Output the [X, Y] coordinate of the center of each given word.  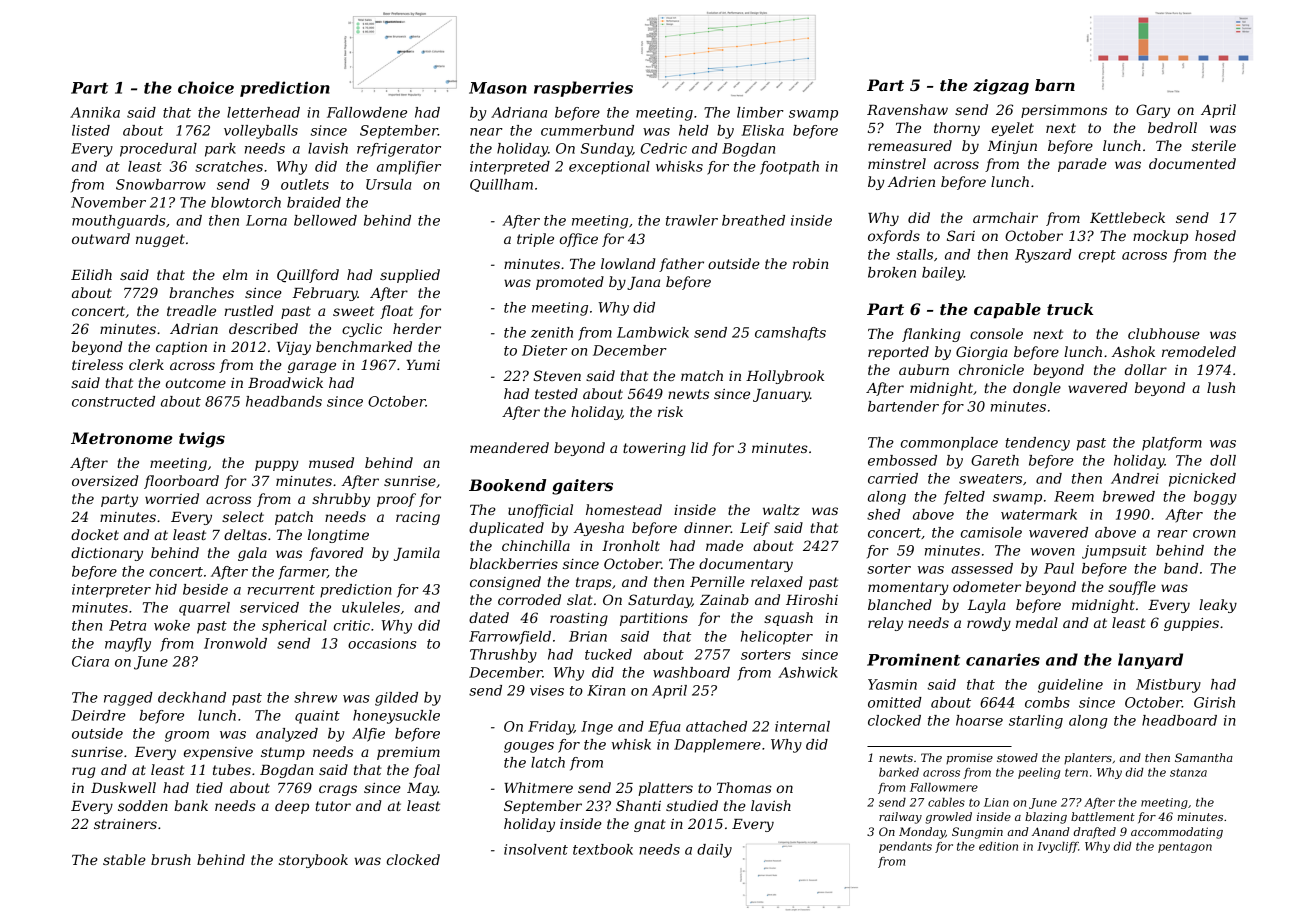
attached [716, 726]
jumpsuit [1114, 552]
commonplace [949, 444]
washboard [691, 672]
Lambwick [653, 332]
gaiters [582, 487]
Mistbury [1168, 686]
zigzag [1001, 87]
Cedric [664, 148]
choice [206, 87]
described [263, 328]
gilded [396, 699]
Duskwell [123, 787]
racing [418, 518]
